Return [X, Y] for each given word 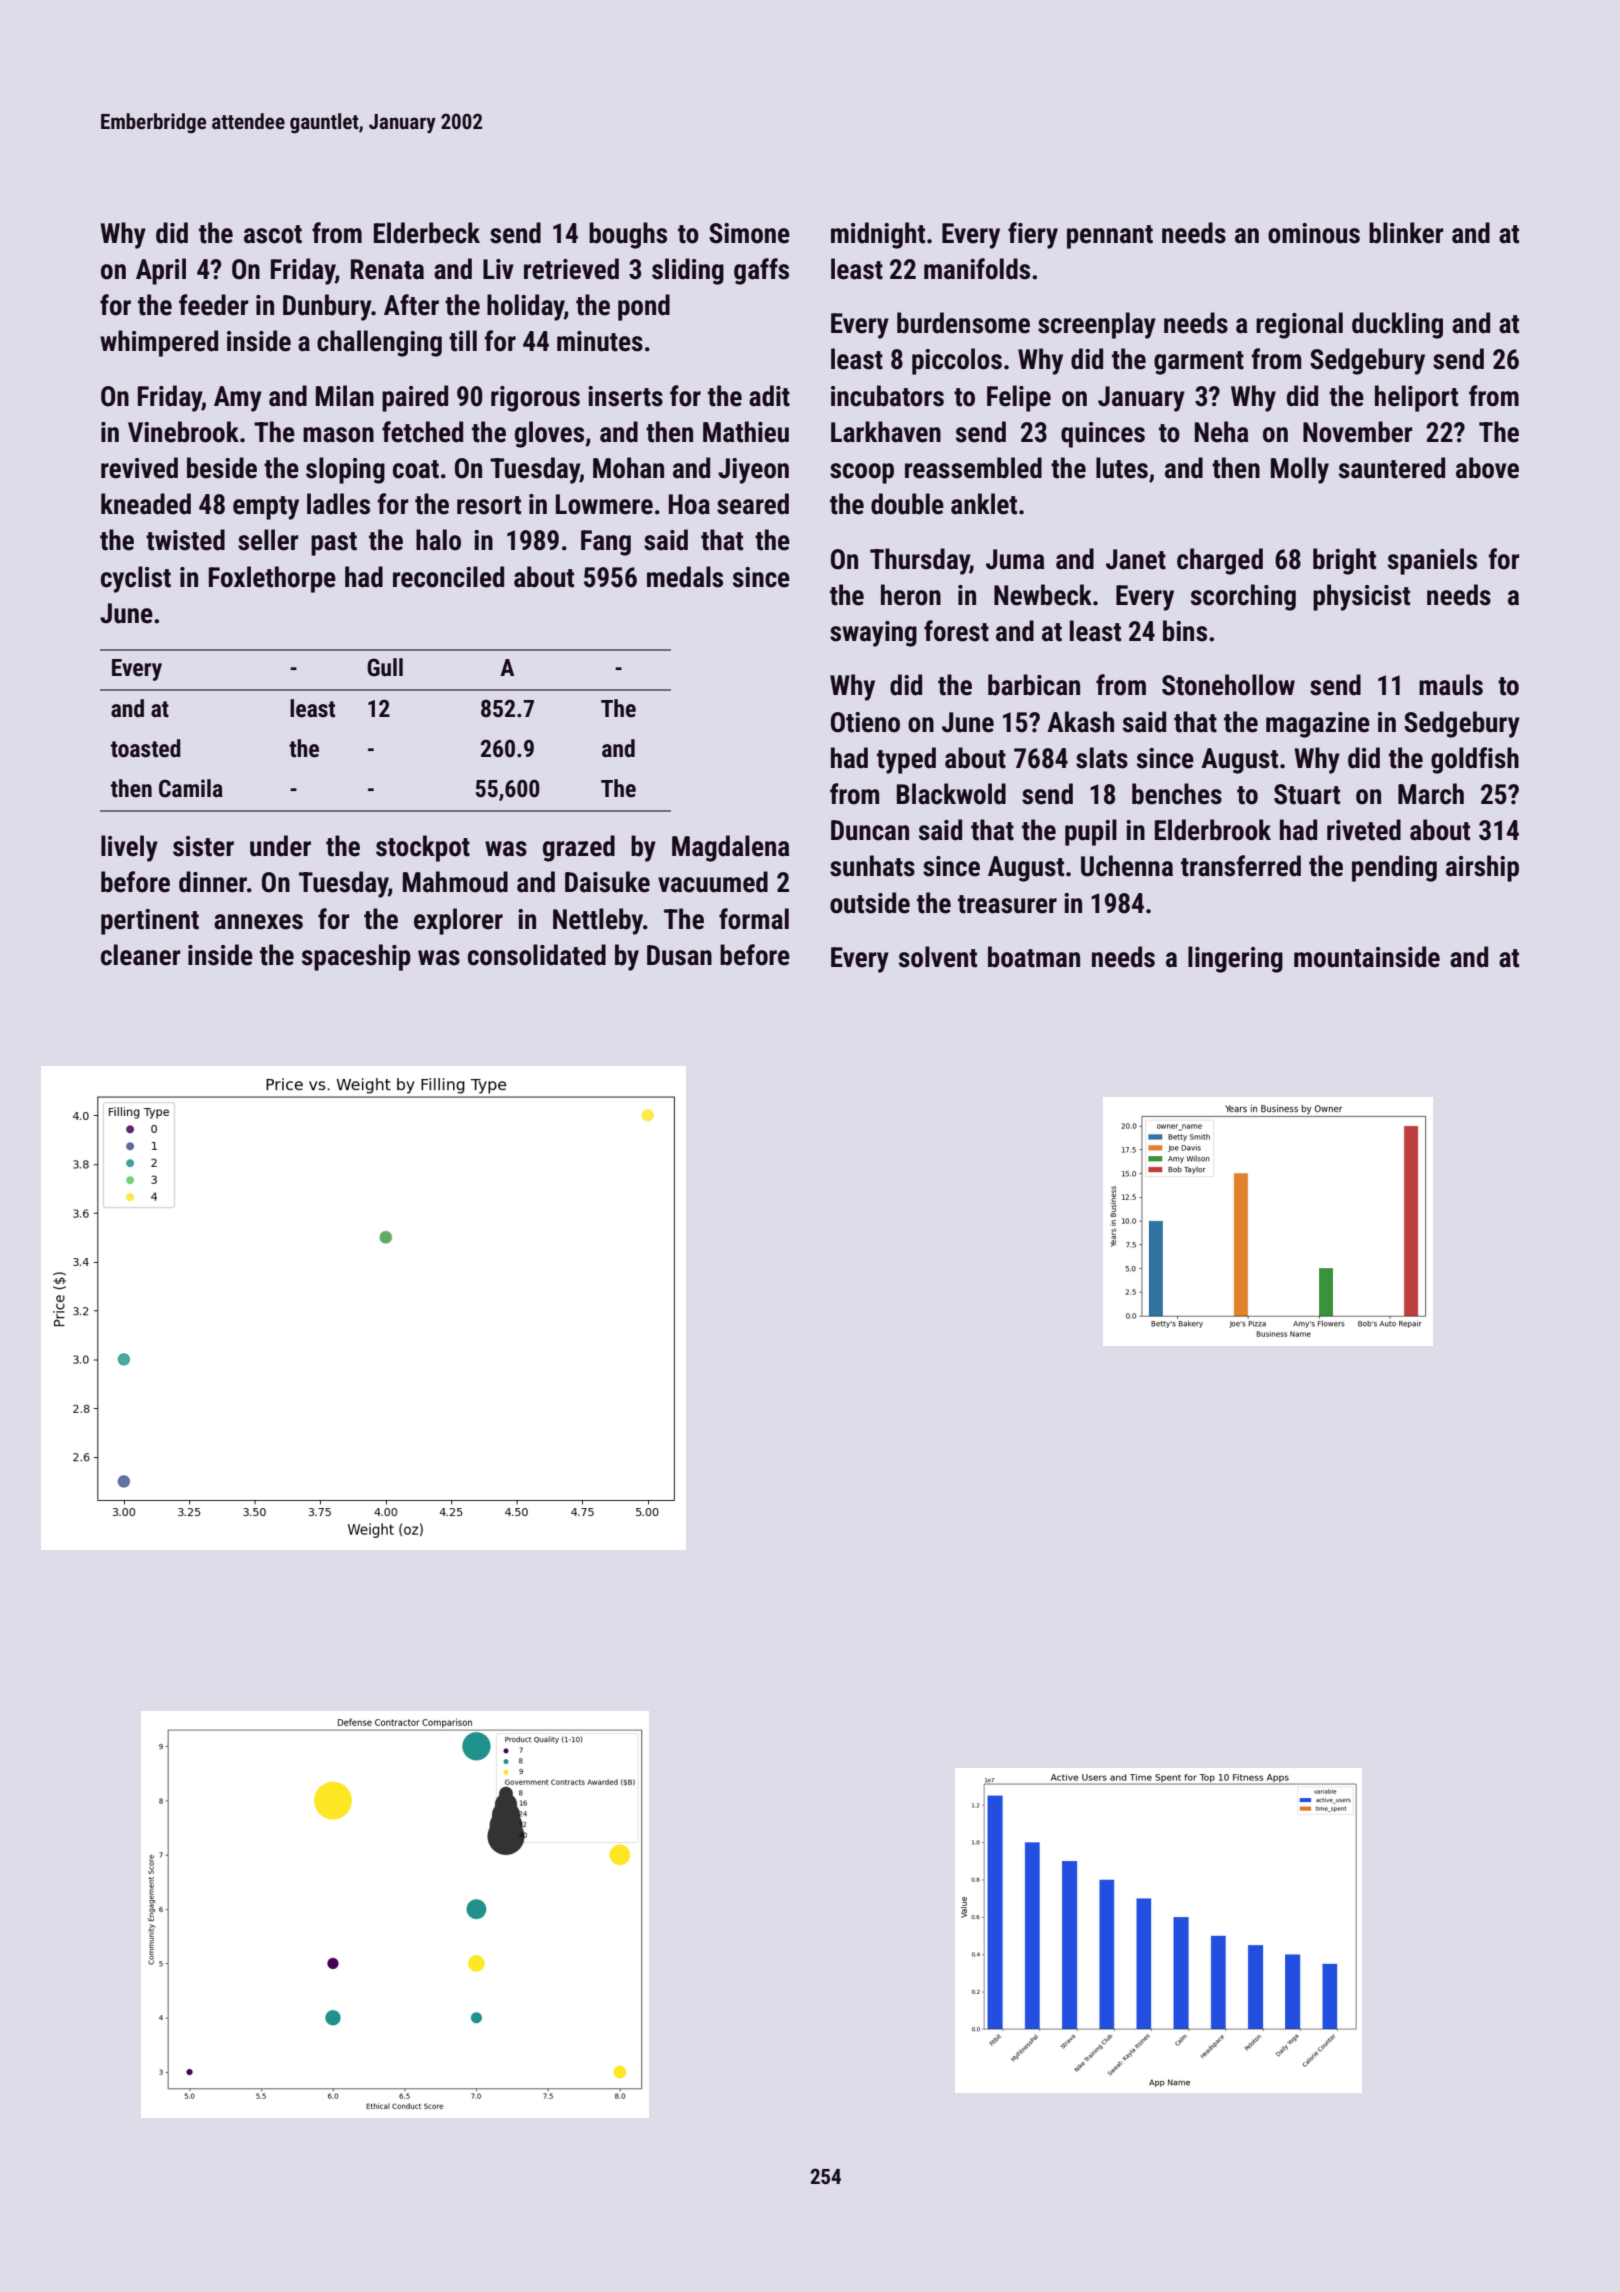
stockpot [423, 848]
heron [911, 595]
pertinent [150, 922]
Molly [1300, 470]
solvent [938, 957]
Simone [749, 233]
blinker [1406, 233]
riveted [1364, 830]
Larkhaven [886, 432]
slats [1102, 758]
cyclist [136, 579]
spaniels [1432, 561]
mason [338, 435]
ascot [273, 234]
